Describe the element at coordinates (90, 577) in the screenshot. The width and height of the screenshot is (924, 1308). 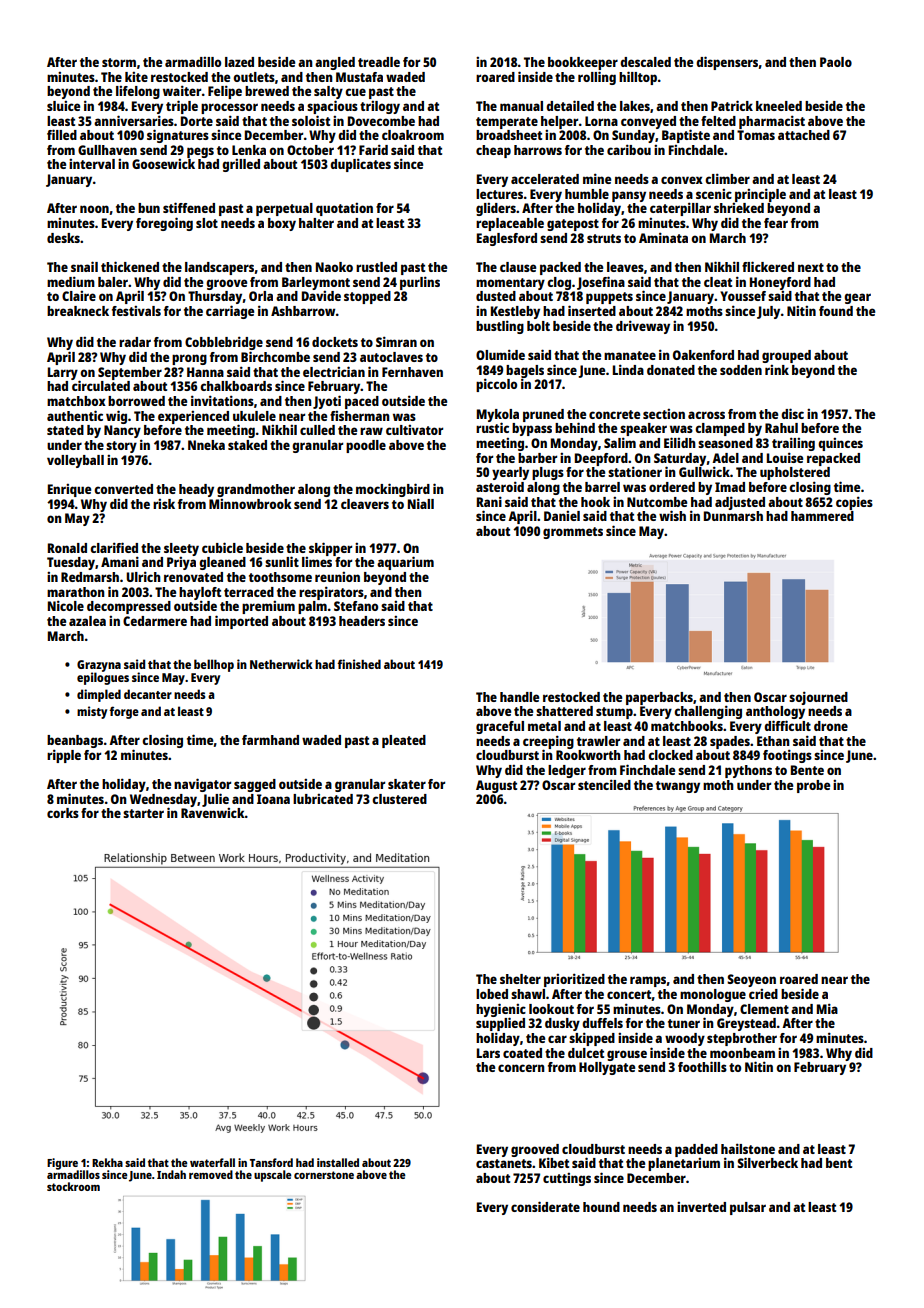
I see `Redmarsh` at that location.
